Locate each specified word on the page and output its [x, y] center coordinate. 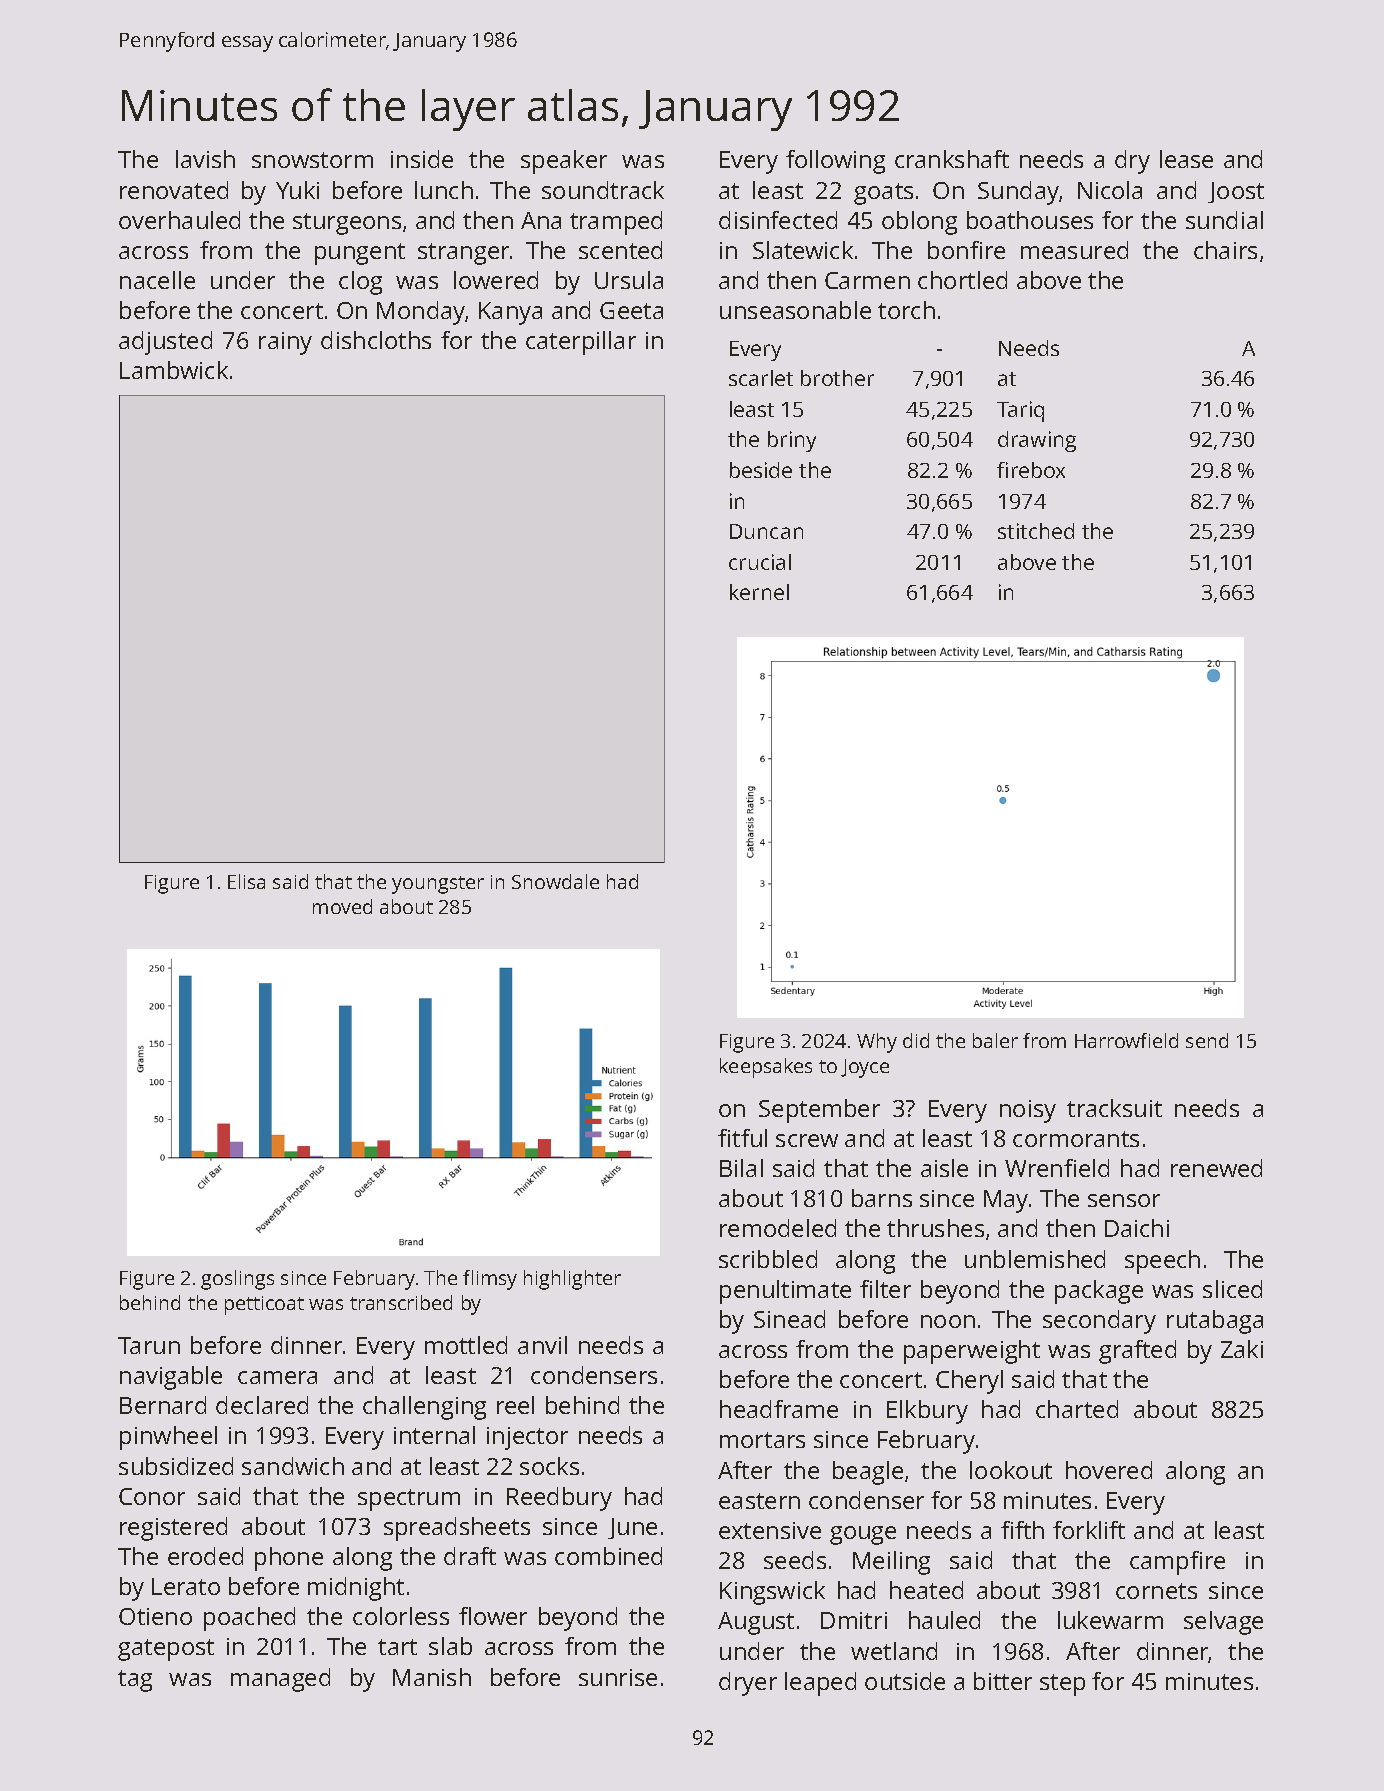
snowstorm [312, 160]
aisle [944, 1168]
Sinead [789, 1319]
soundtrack [603, 190]
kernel [759, 592]
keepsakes [766, 1068]
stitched [1036, 531]
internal [434, 1435]
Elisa [246, 881]
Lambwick [174, 370]
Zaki [1242, 1349]
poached [249, 1619]
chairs [1225, 250]
